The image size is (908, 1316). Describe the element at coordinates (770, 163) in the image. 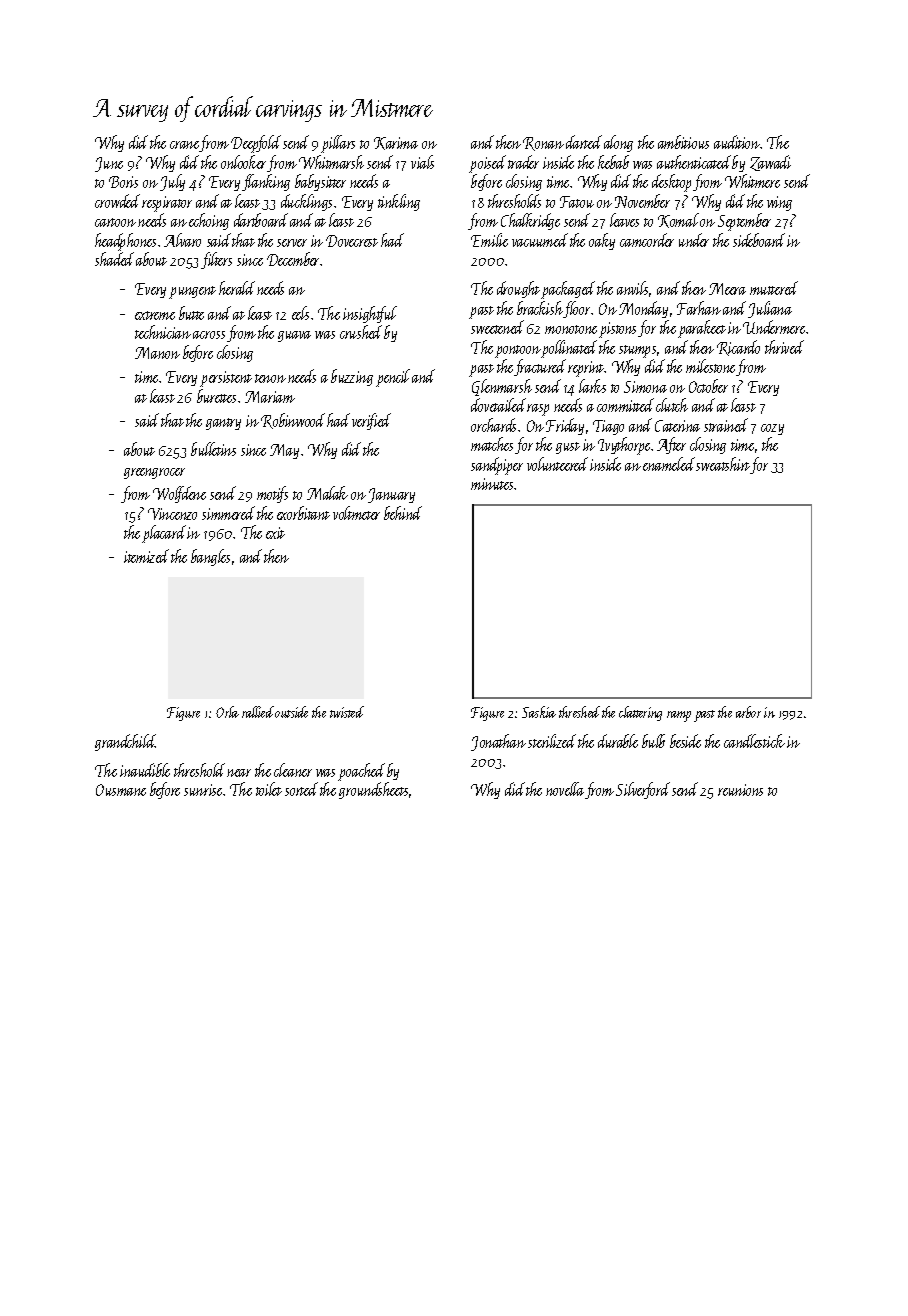

I see `Zawadi` at that location.
